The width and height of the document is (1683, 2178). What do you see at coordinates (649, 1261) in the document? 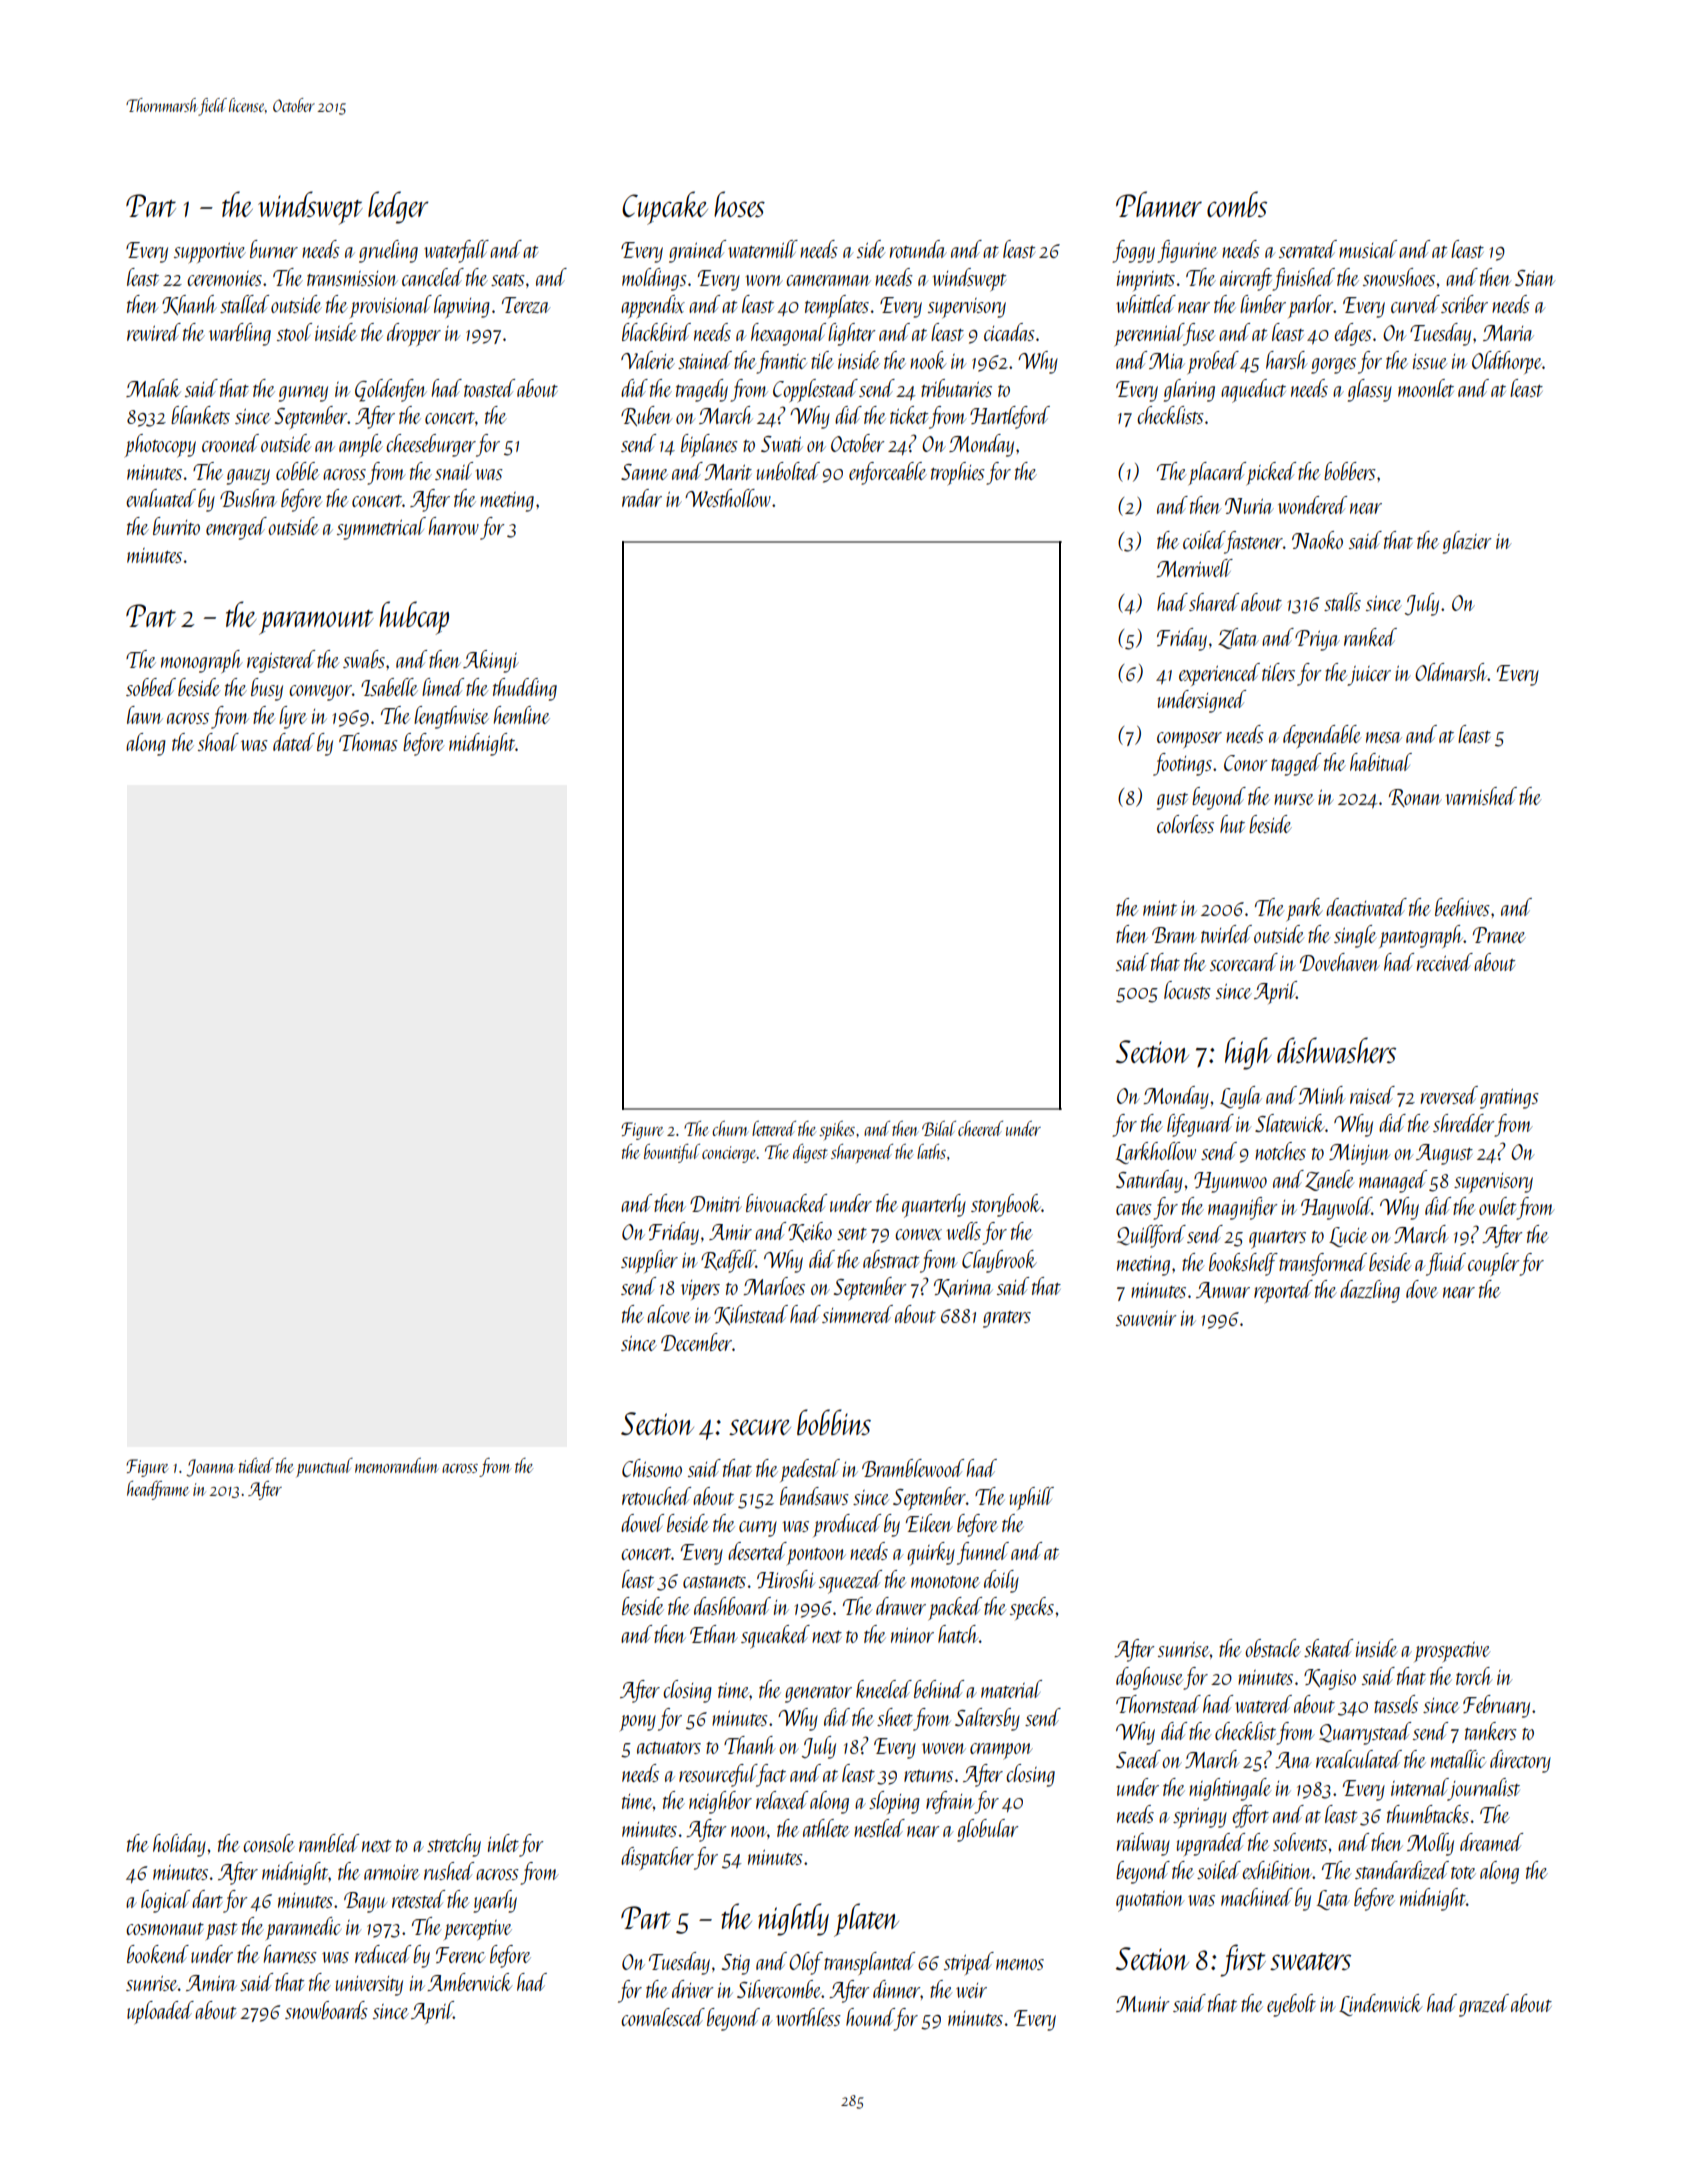
I see `supplier` at bounding box center [649, 1261].
